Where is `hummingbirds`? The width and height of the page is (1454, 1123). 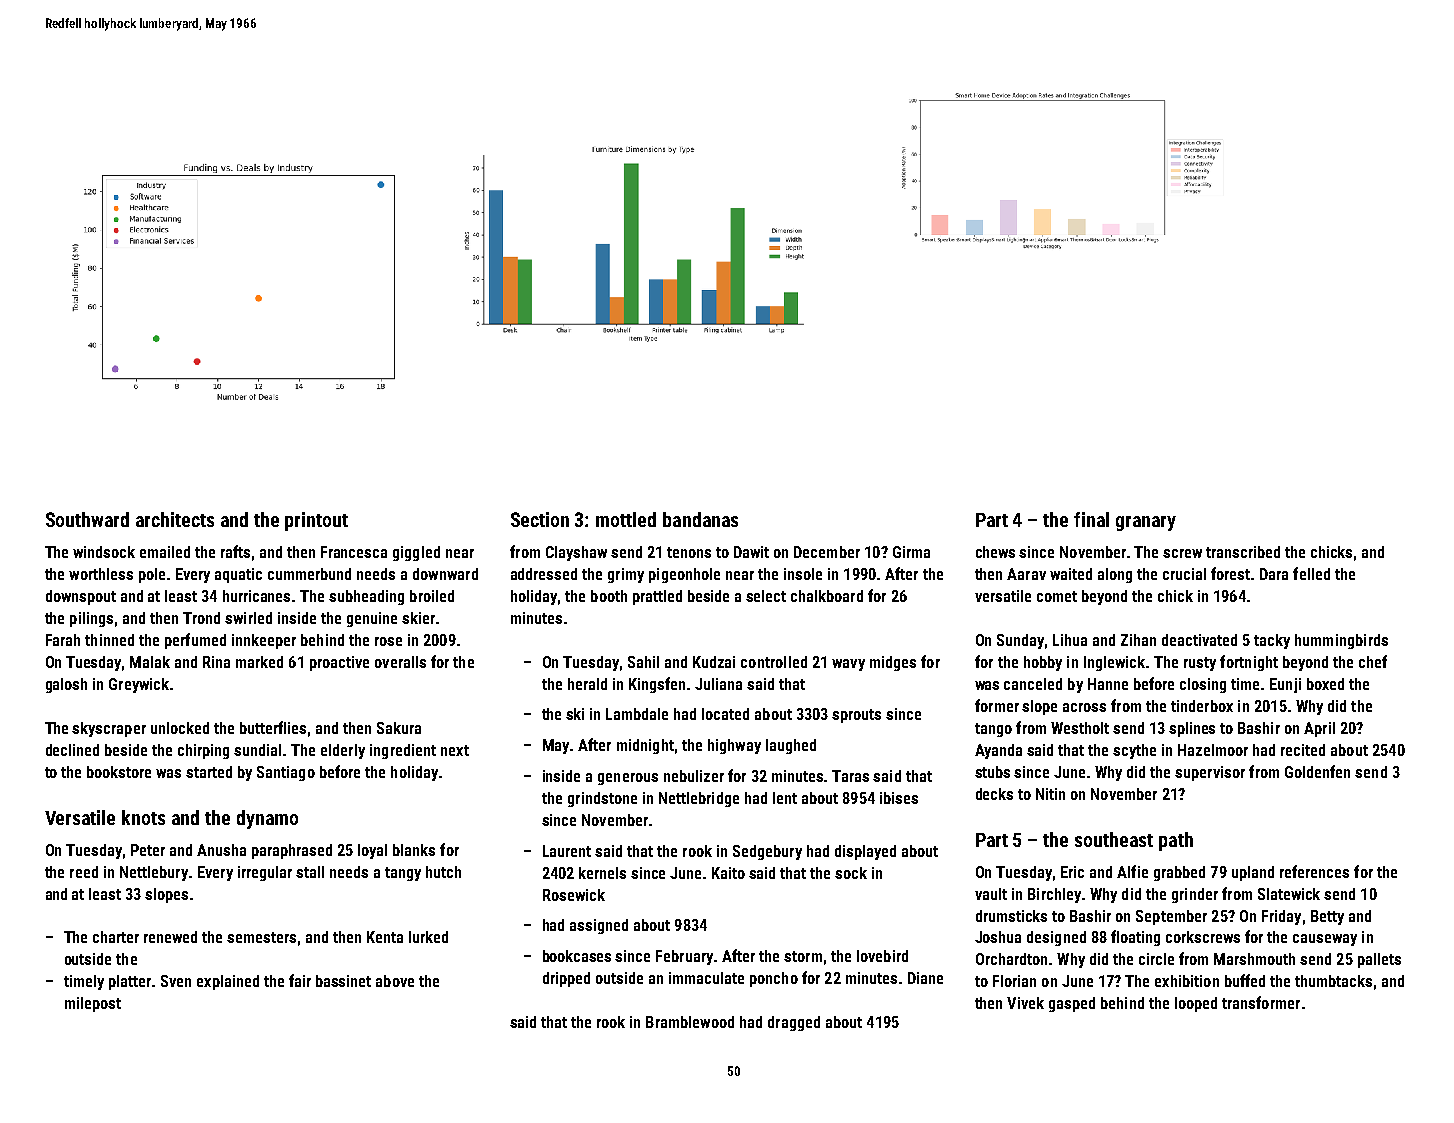 hummingbirds is located at coordinates (1341, 641).
